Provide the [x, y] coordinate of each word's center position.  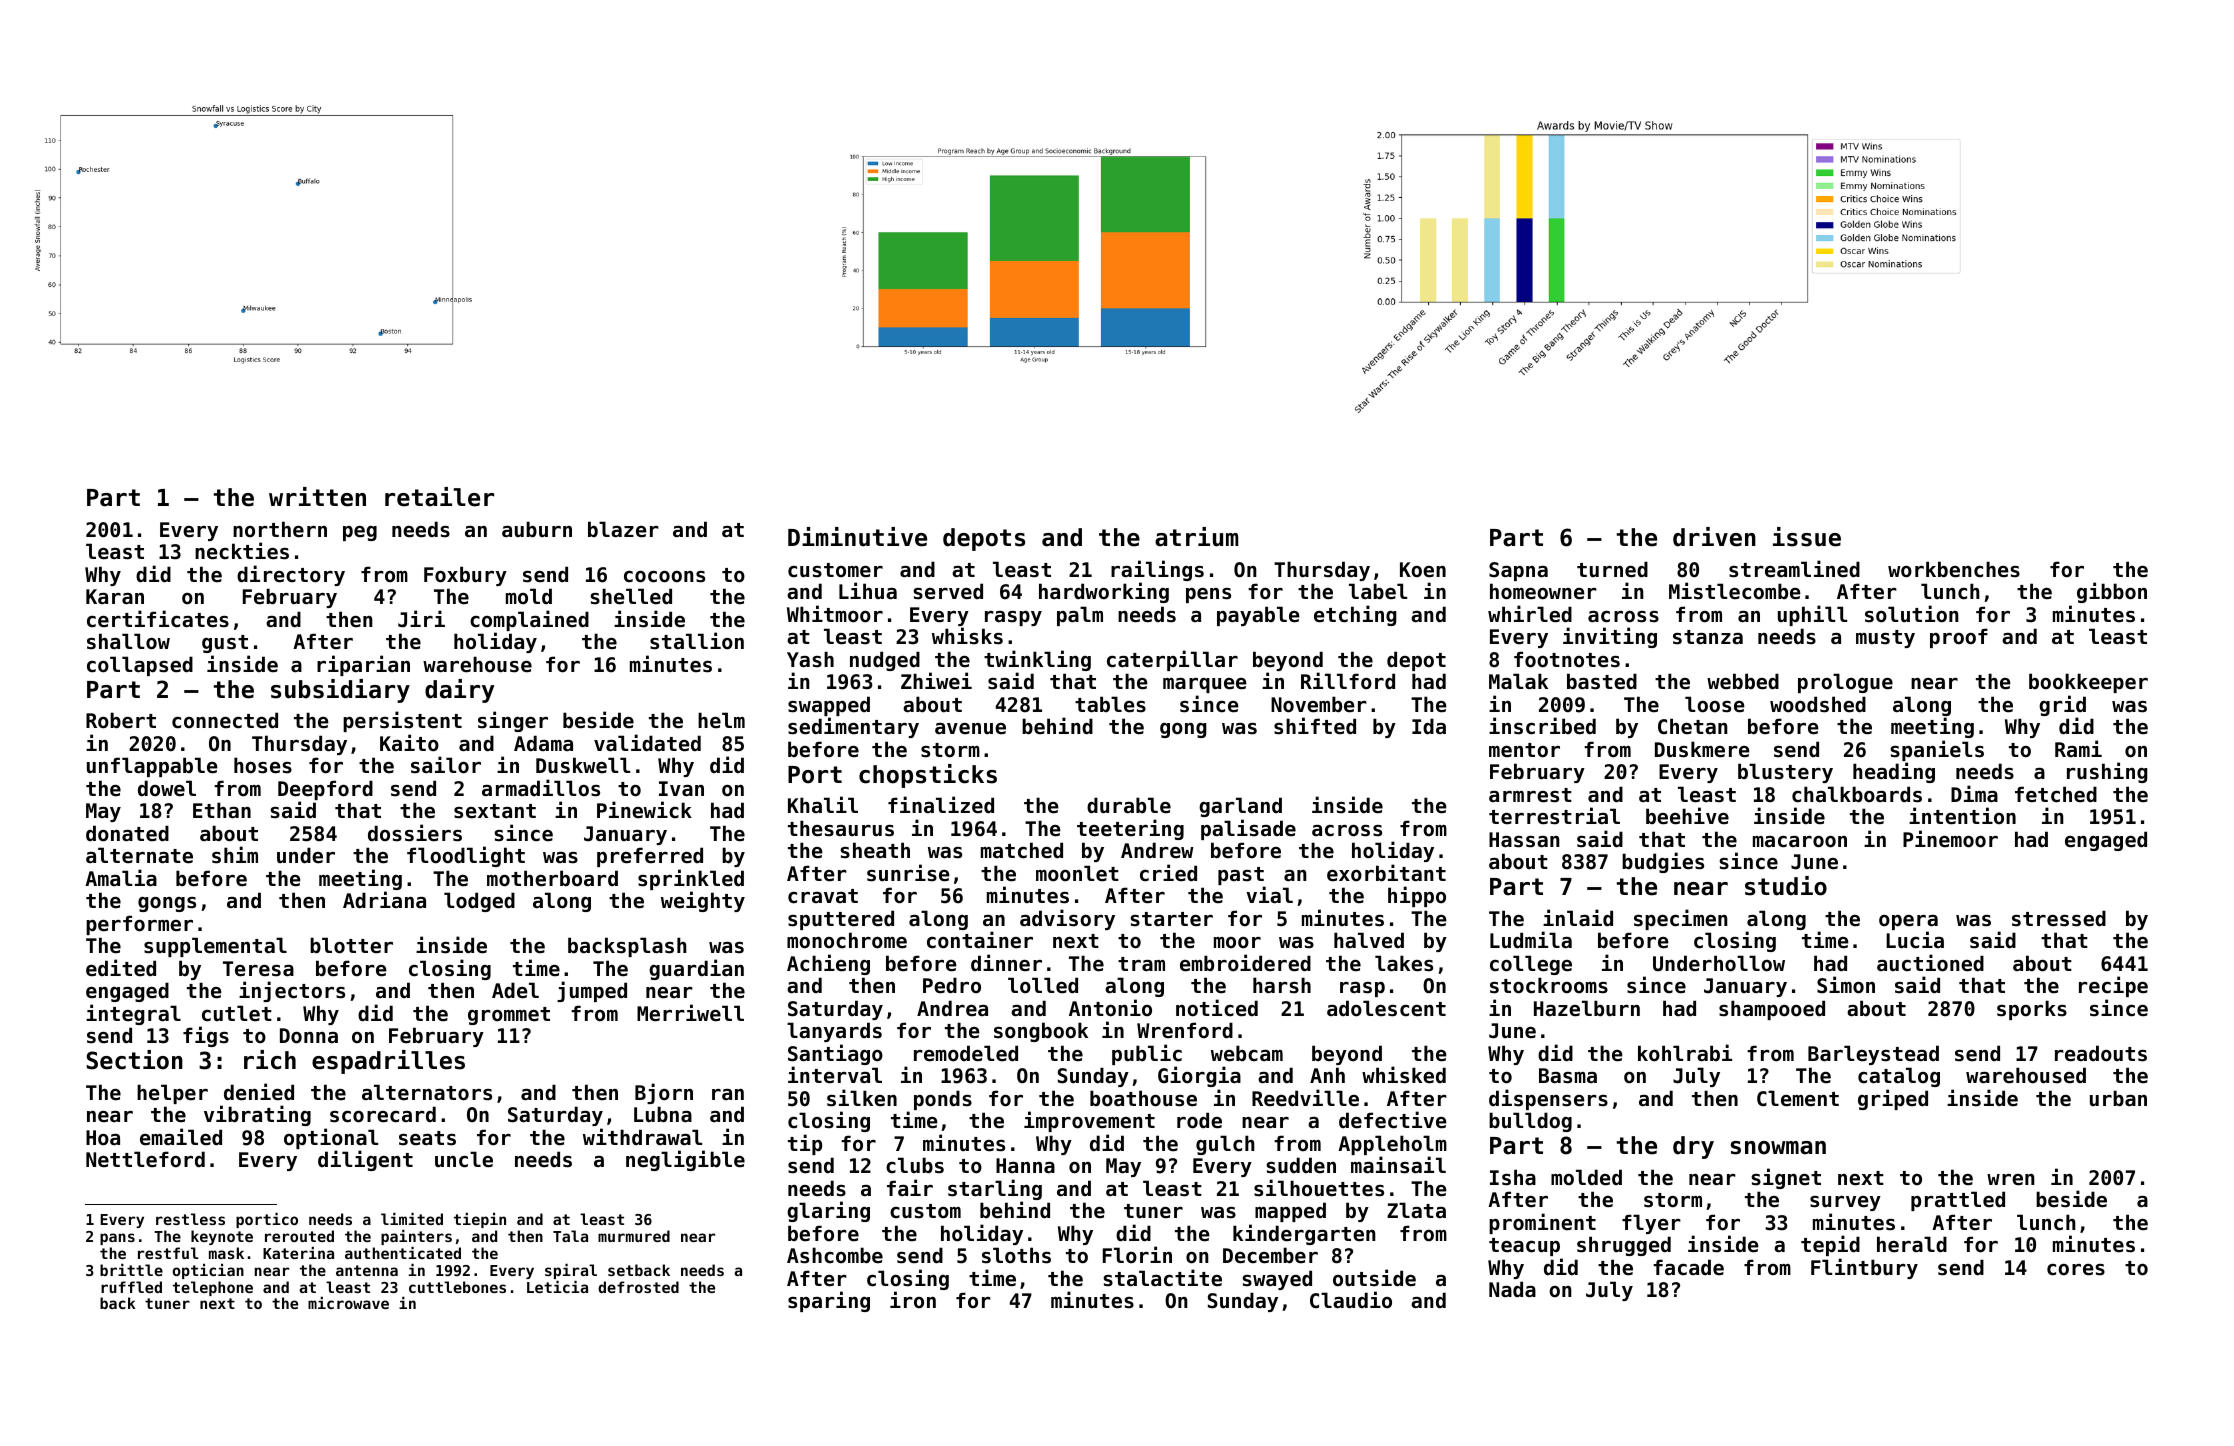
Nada [1512, 1289]
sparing [829, 1301]
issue [1807, 537]
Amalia [121, 878]
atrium [1197, 537]
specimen [1681, 919]
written [317, 497]
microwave [348, 1303]
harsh [1282, 985]
